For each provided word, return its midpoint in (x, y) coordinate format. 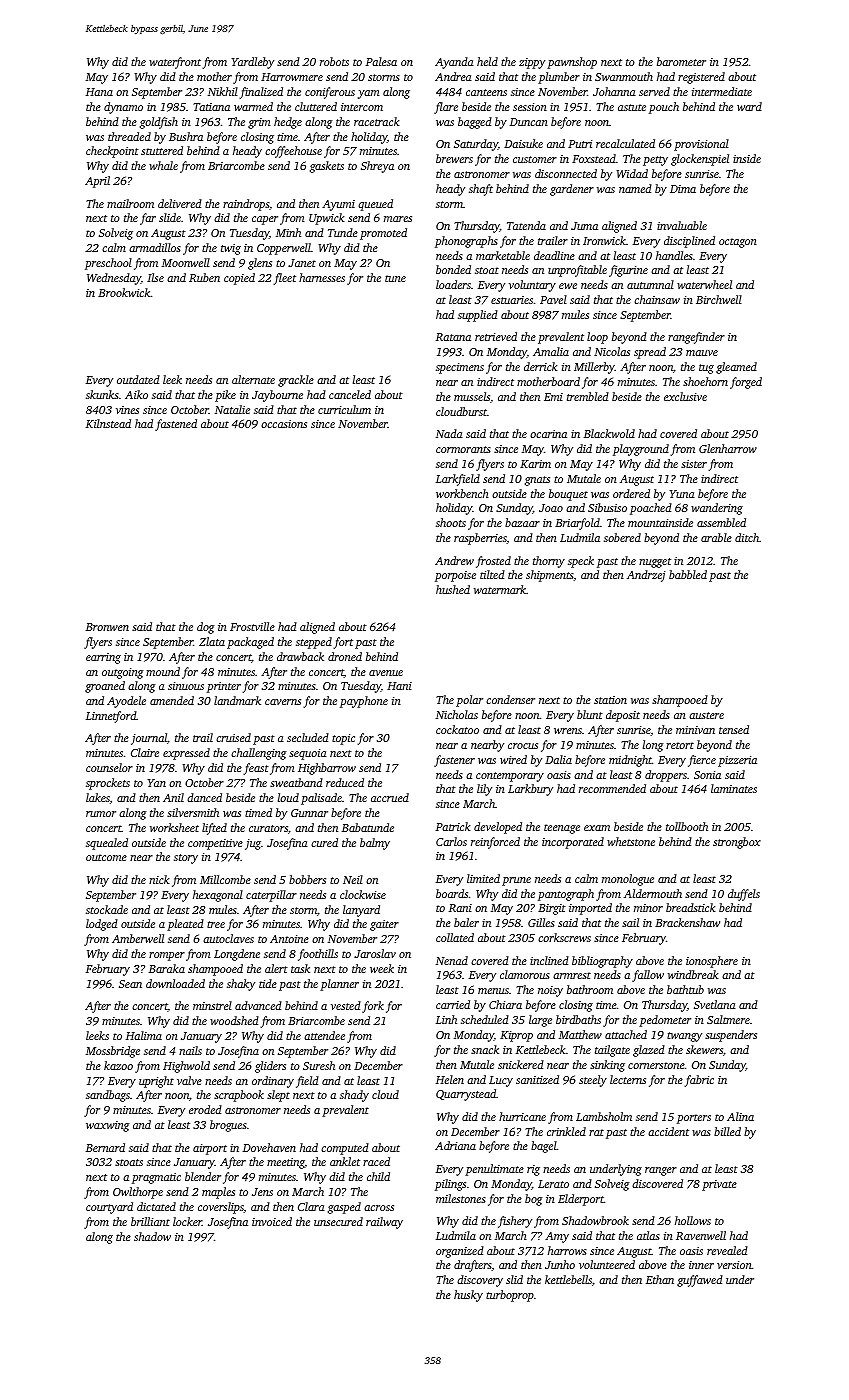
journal (149, 739)
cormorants (463, 449)
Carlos (451, 841)
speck (581, 562)
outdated (138, 379)
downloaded (175, 983)
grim (259, 123)
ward (749, 106)
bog (533, 1200)
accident (668, 1131)
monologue (628, 880)
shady (354, 1096)
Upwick (327, 219)
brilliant (150, 1221)
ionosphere (712, 962)
